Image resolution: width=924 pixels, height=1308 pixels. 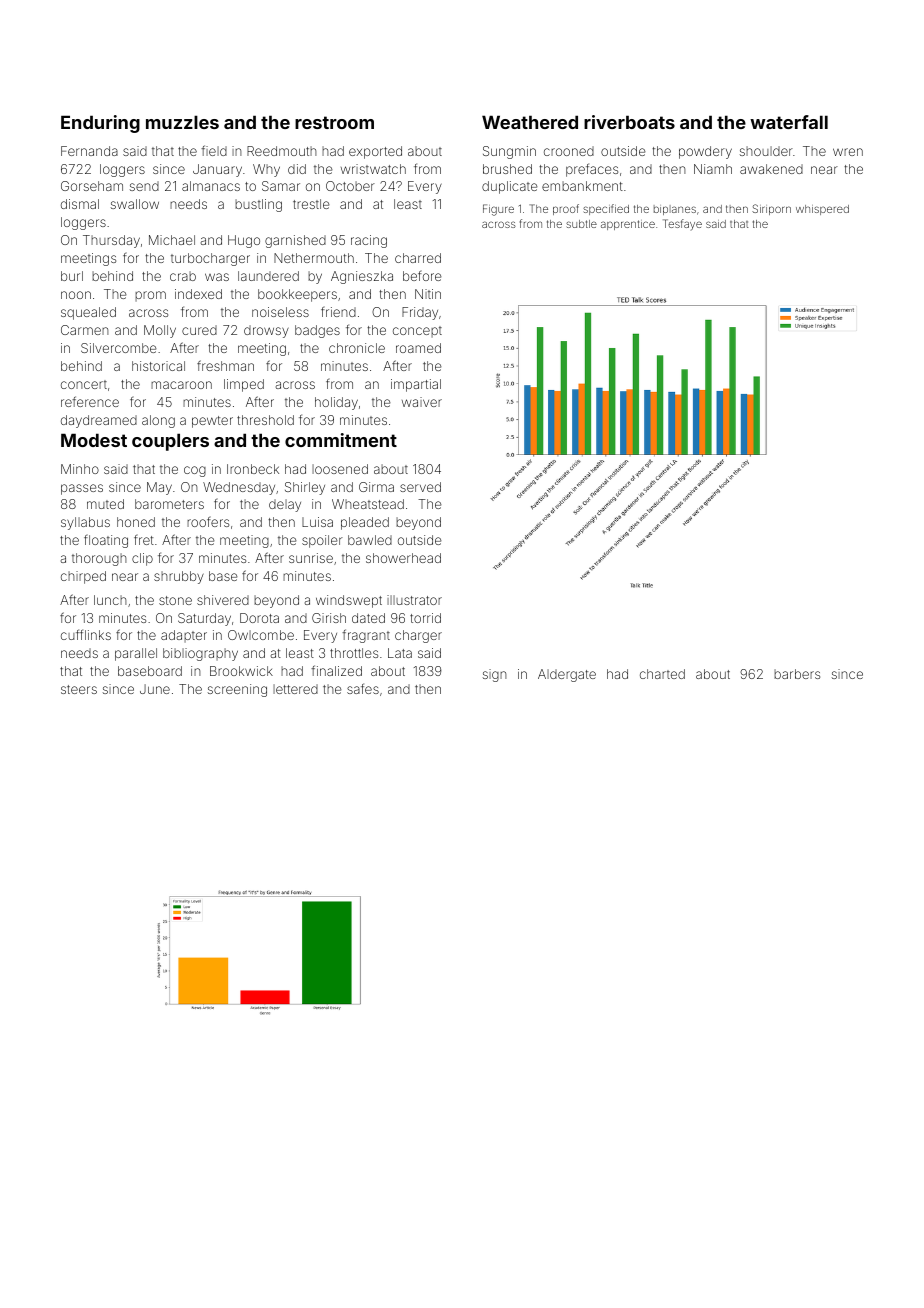 What do you see at coordinates (158, 366) in the image?
I see `historical` at bounding box center [158, 366].
